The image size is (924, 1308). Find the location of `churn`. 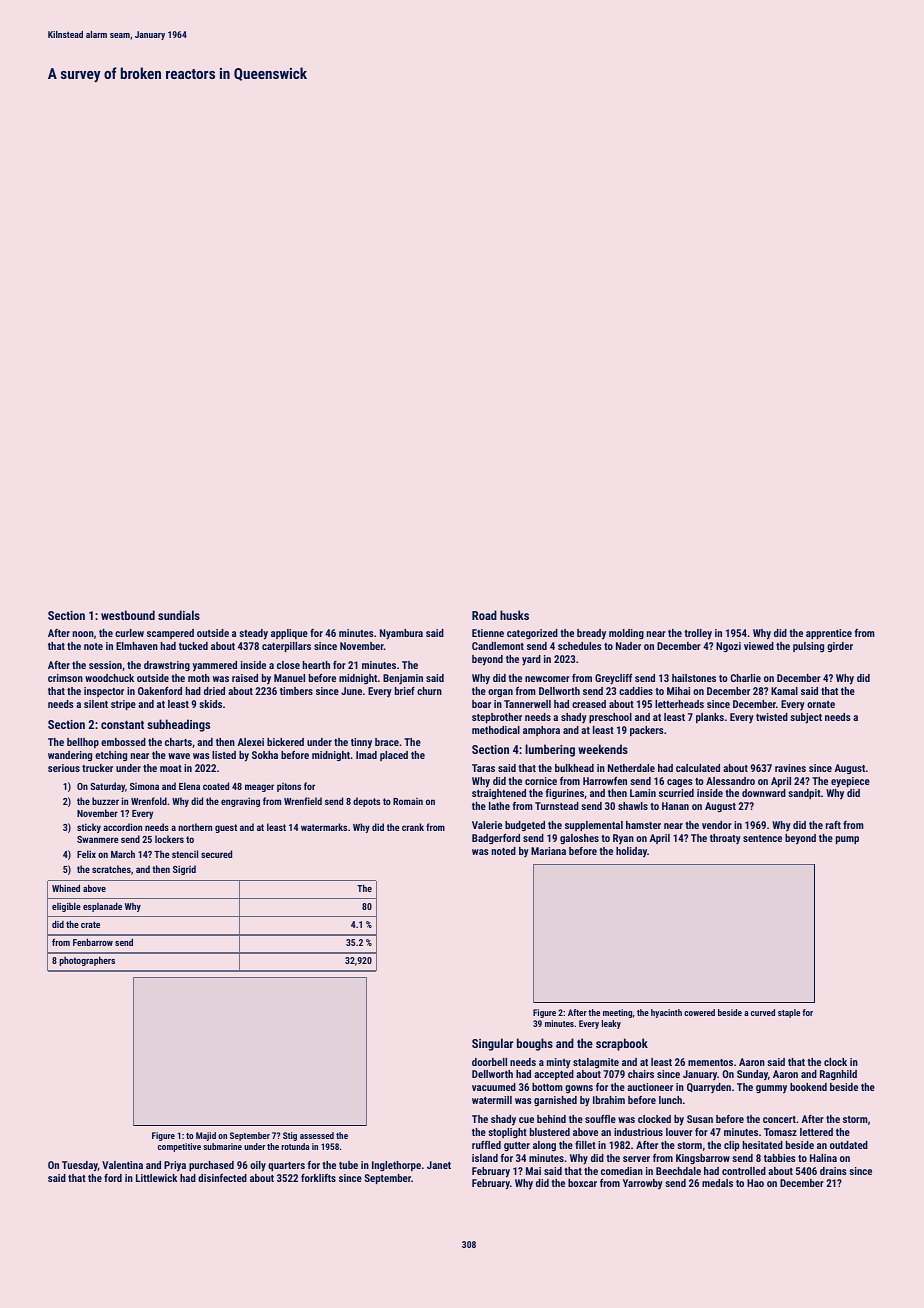

churn is located at coordinates (429, 691).
